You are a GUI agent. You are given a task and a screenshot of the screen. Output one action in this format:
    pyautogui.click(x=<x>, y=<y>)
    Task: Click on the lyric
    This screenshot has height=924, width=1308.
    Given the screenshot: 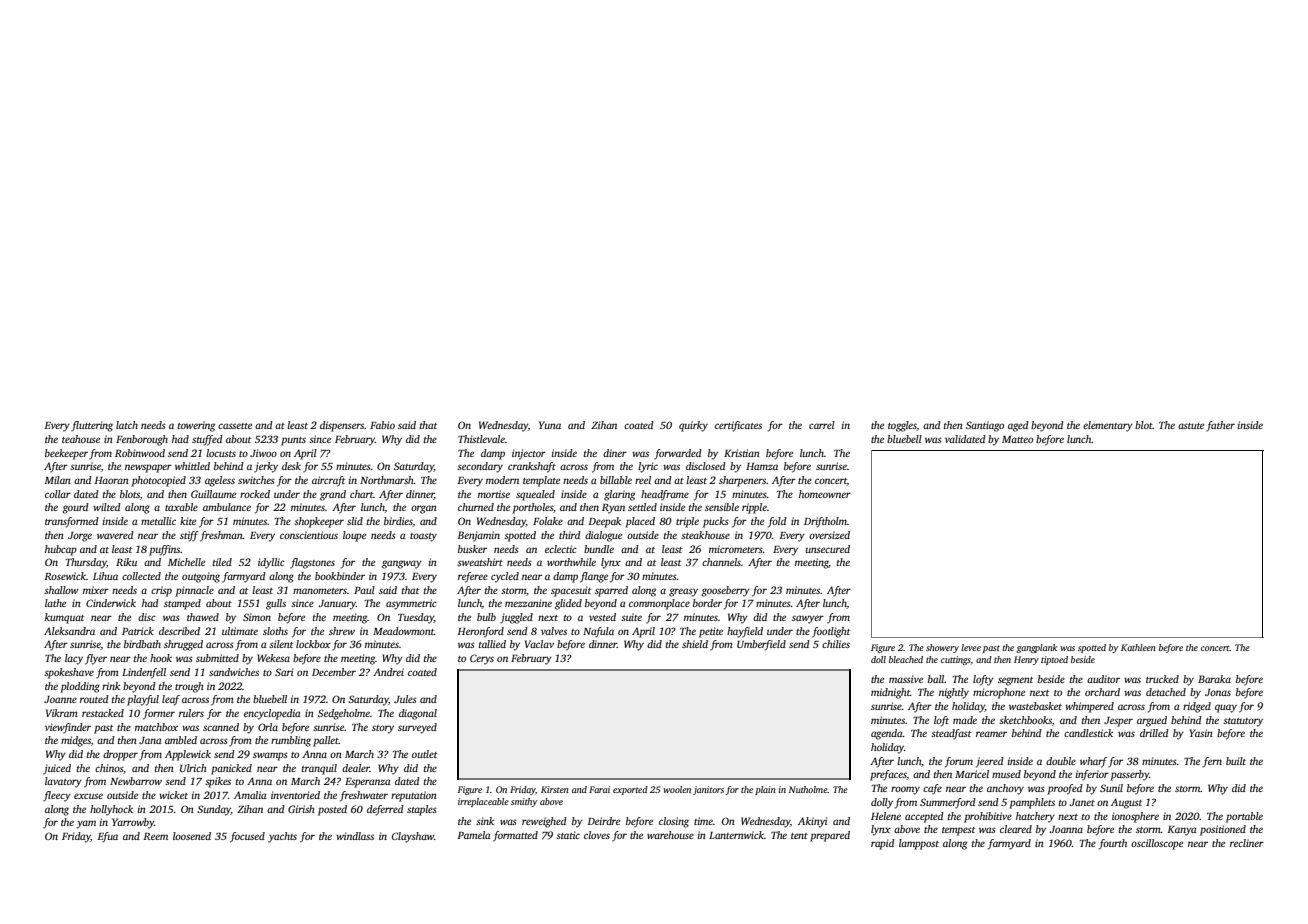 What is the action you would take?
    pyautogui.click(x=648, y=467)
